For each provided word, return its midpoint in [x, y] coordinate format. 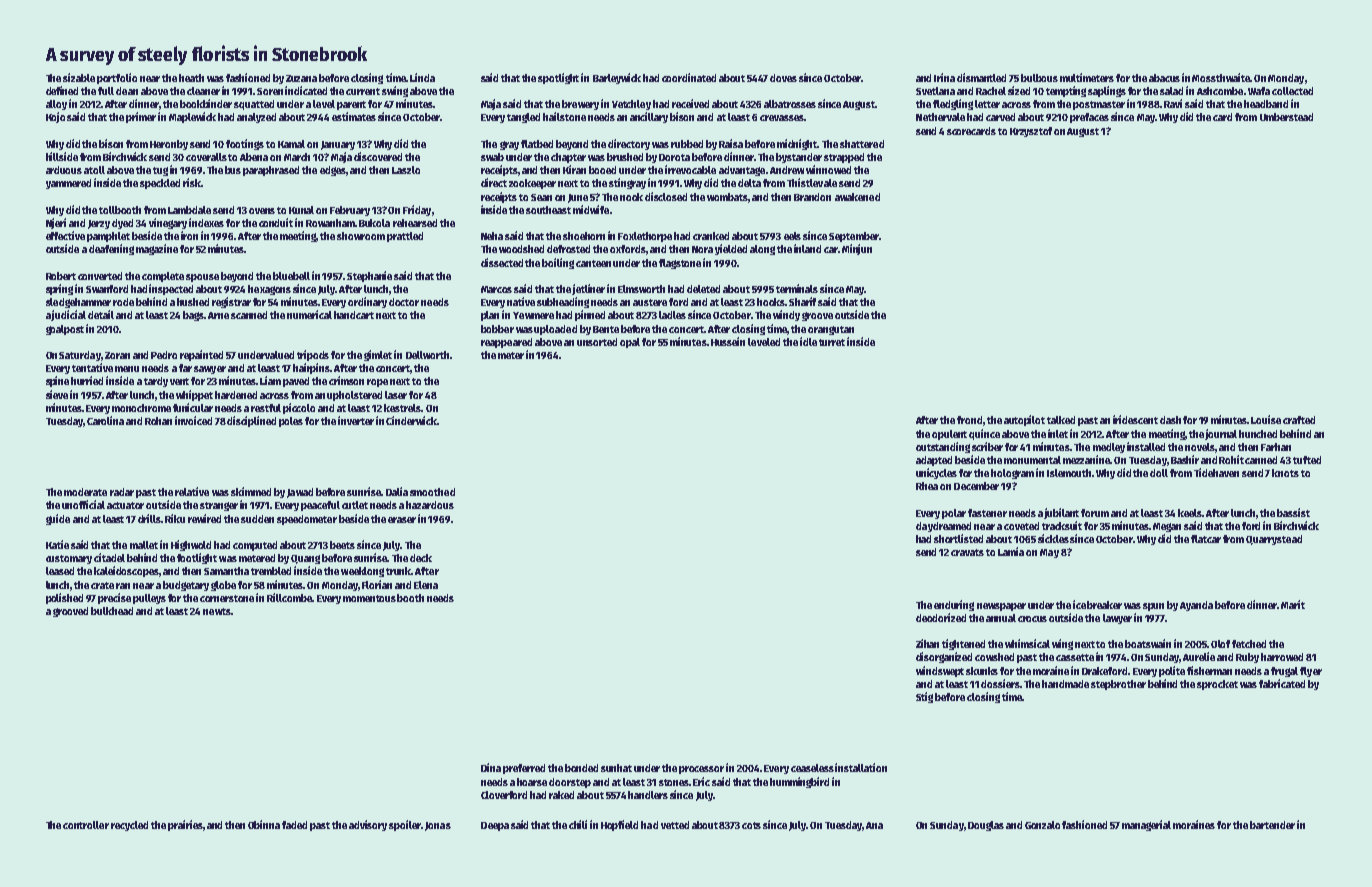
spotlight [558, 78]
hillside [62, 156]
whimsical [1027, 643]
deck [421, 558]
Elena [426, 585]
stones [674, 782]
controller [86, 825]
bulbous [1039, 78]
